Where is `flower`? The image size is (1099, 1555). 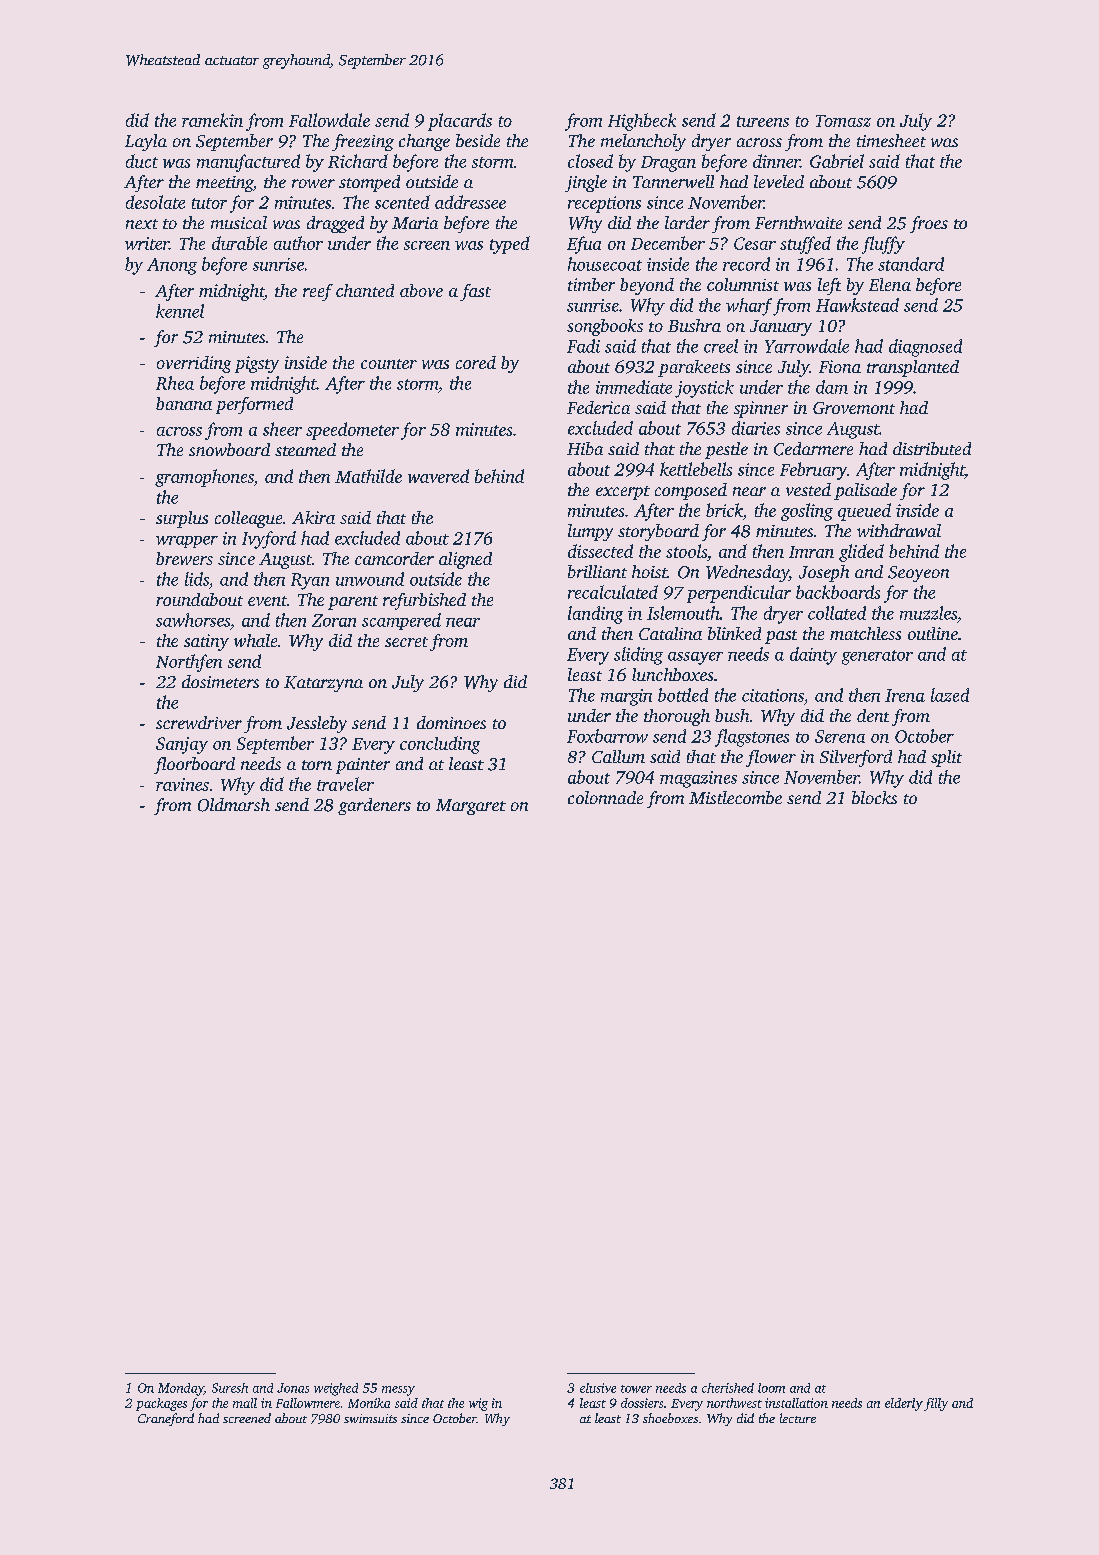 flower is located at coordinates (771, 758).
